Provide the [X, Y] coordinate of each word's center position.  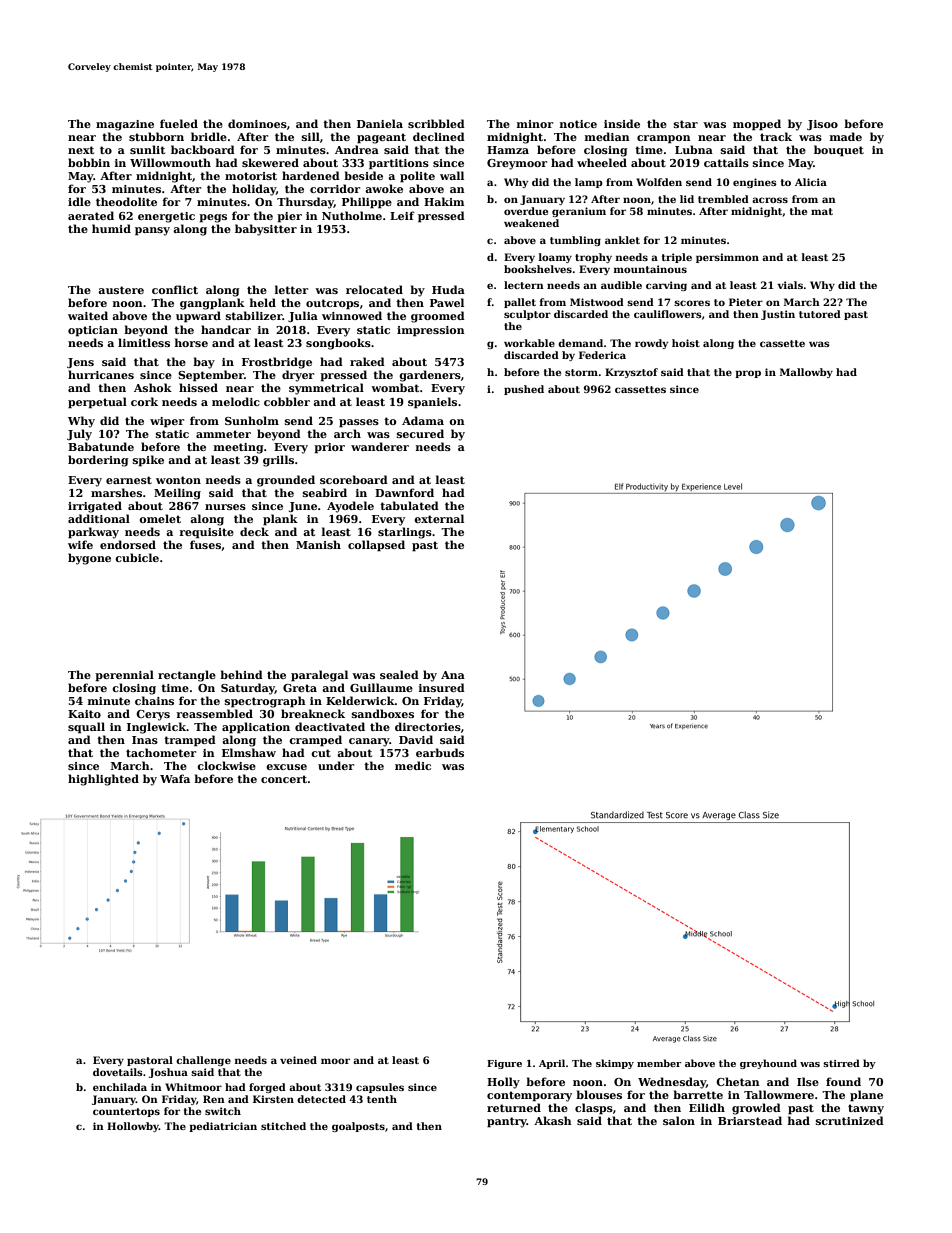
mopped [757, 125]
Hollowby [133, 1127]
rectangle [187, 676]
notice [578, 124]
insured [442, 687]
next [81, 150]
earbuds [440, 752]
